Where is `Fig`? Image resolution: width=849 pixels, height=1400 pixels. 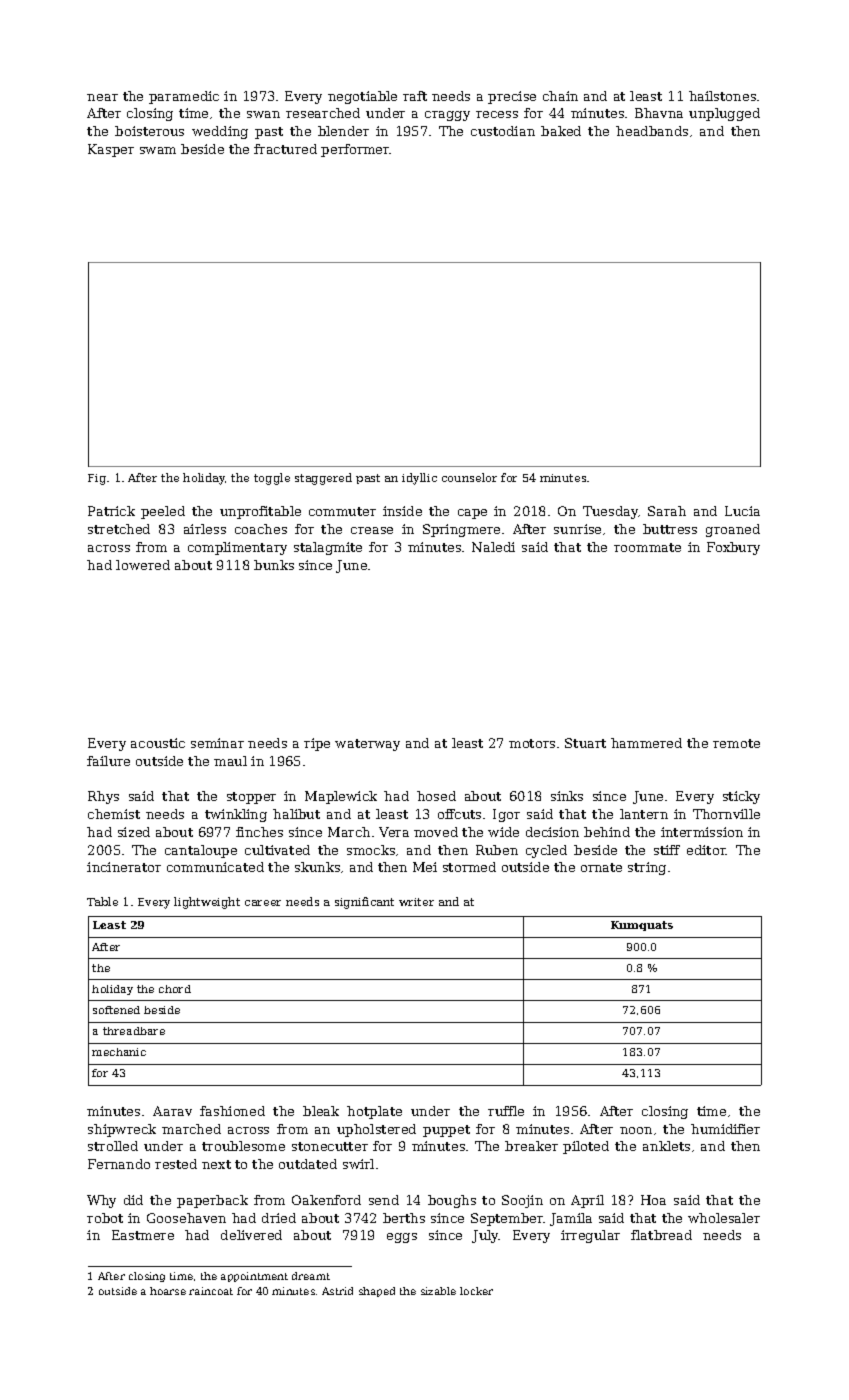
Fig is located at coordinates (97, 479).
